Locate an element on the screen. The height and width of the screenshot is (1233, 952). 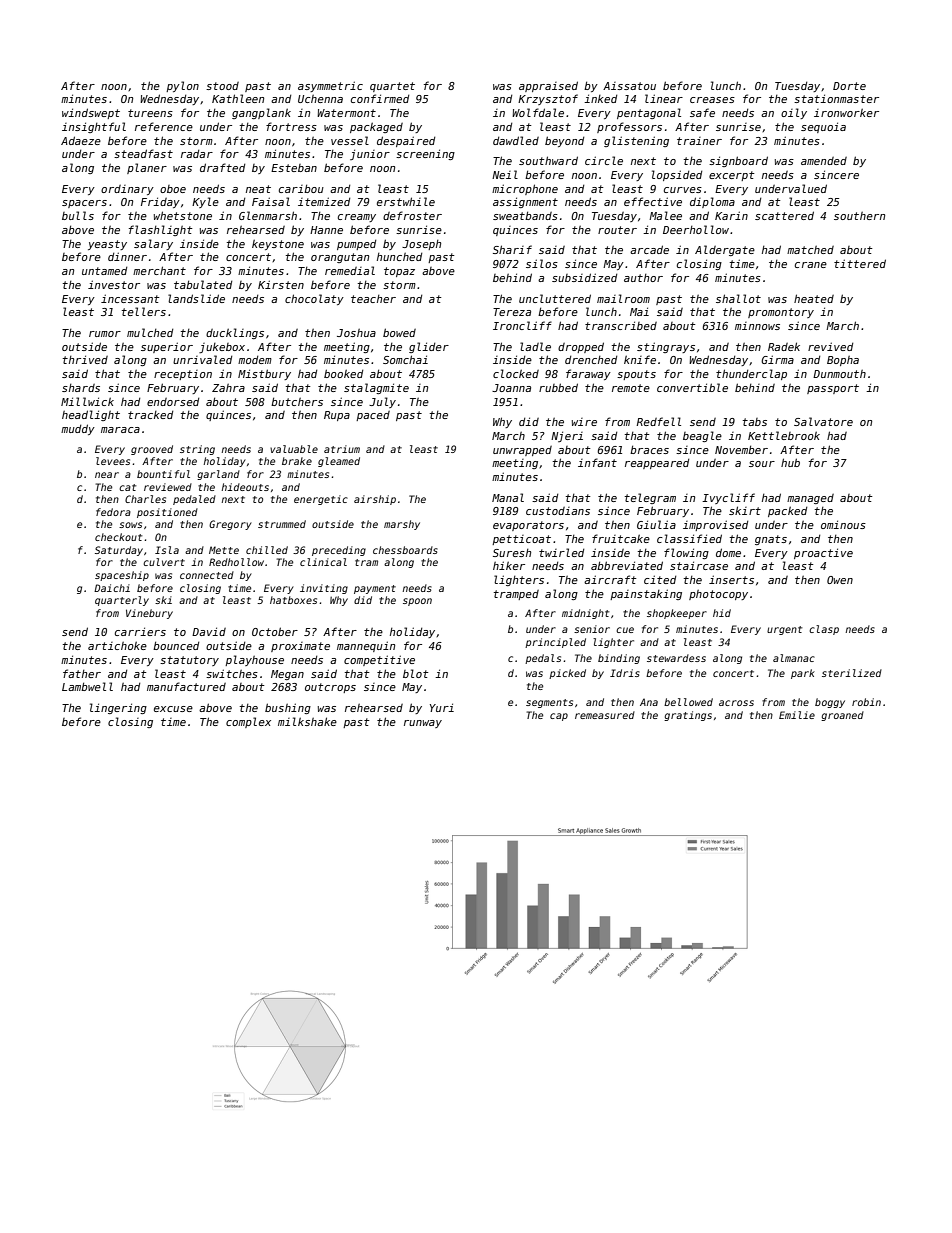
whetstone is located at coordinates (183, 215).
